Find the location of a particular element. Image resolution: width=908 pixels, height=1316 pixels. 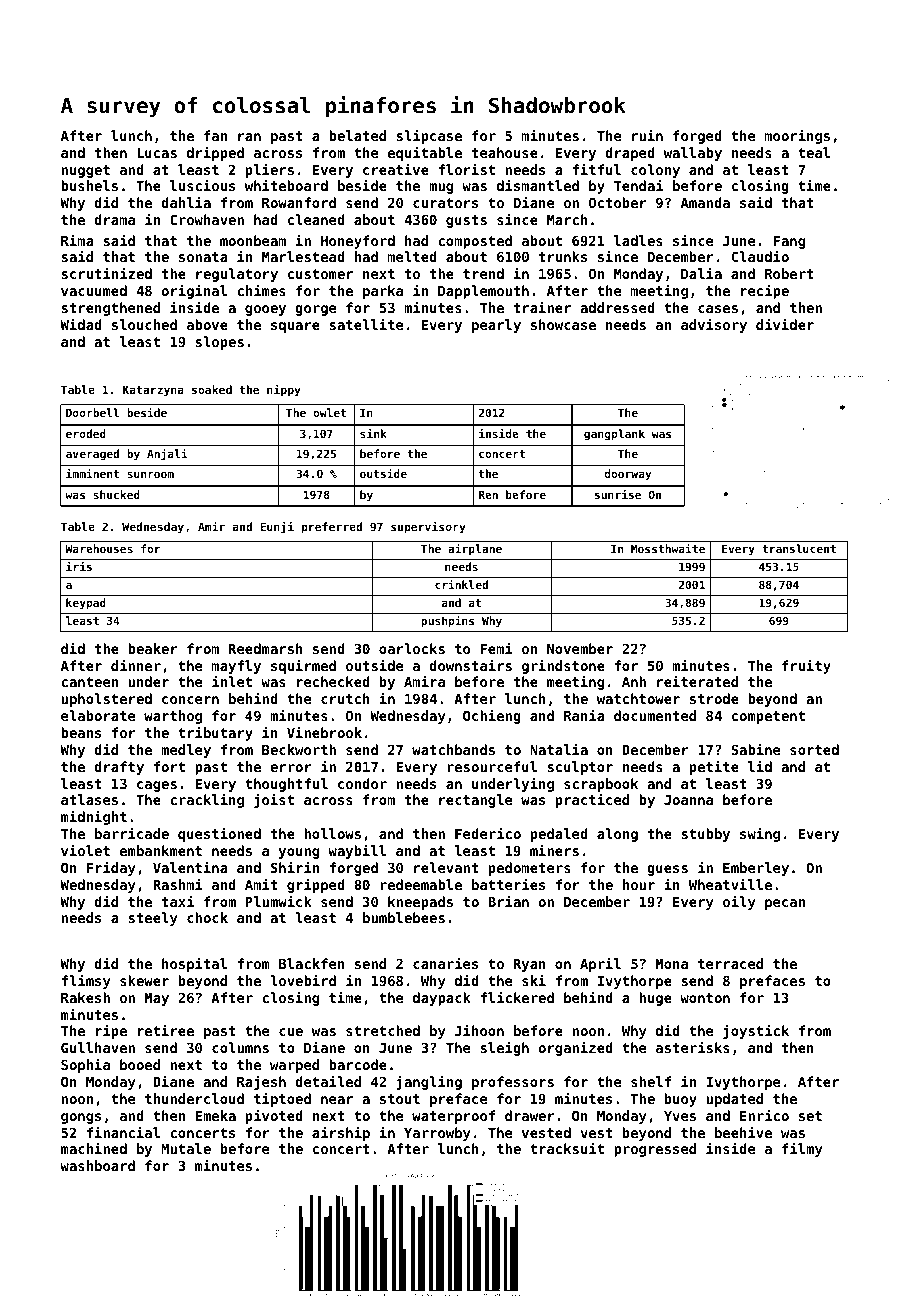

airship is located at coordinates (341, 1133).
